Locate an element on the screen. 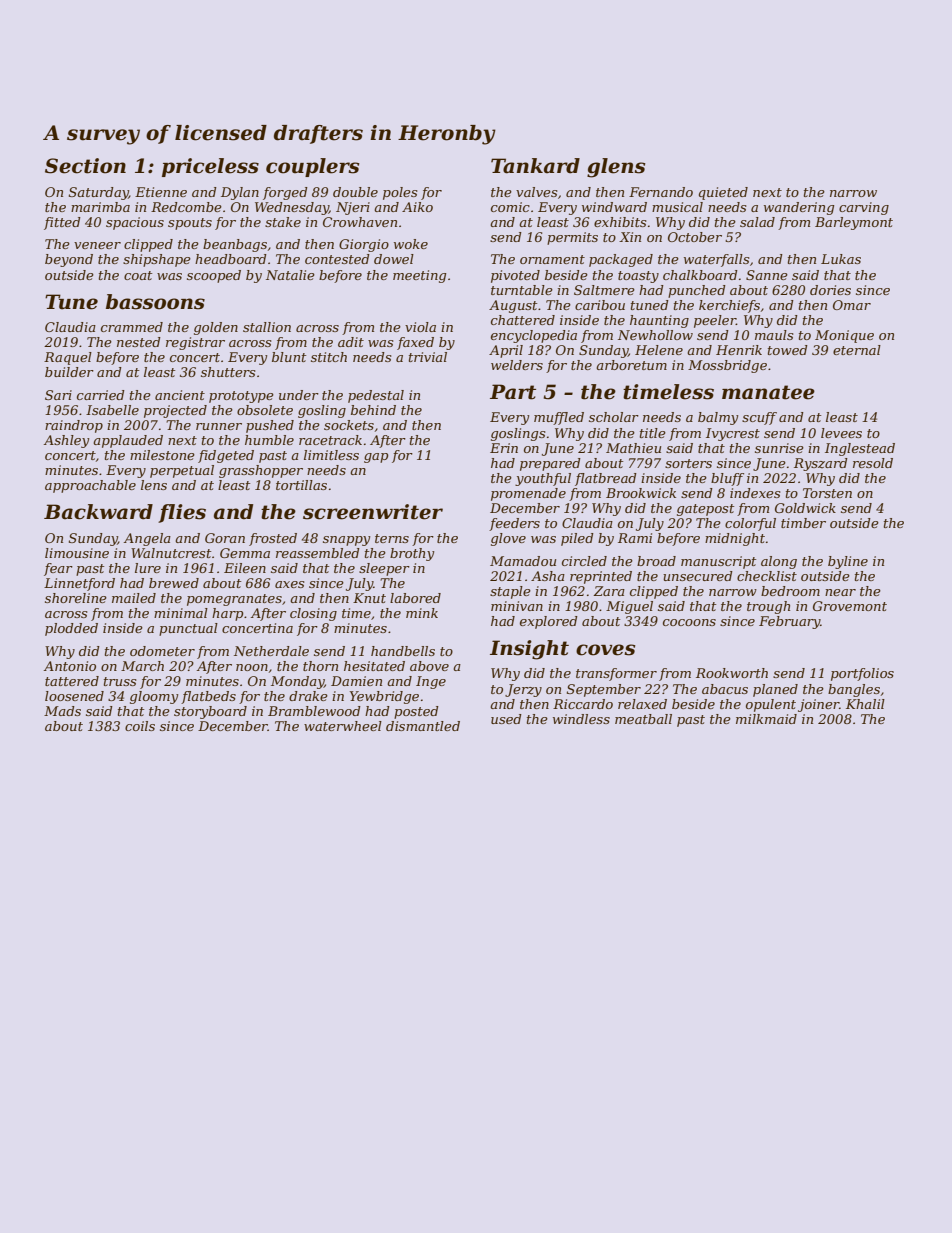 This screenshot has height=1233, width=952. tattered is located at coordinates (72, 681).
